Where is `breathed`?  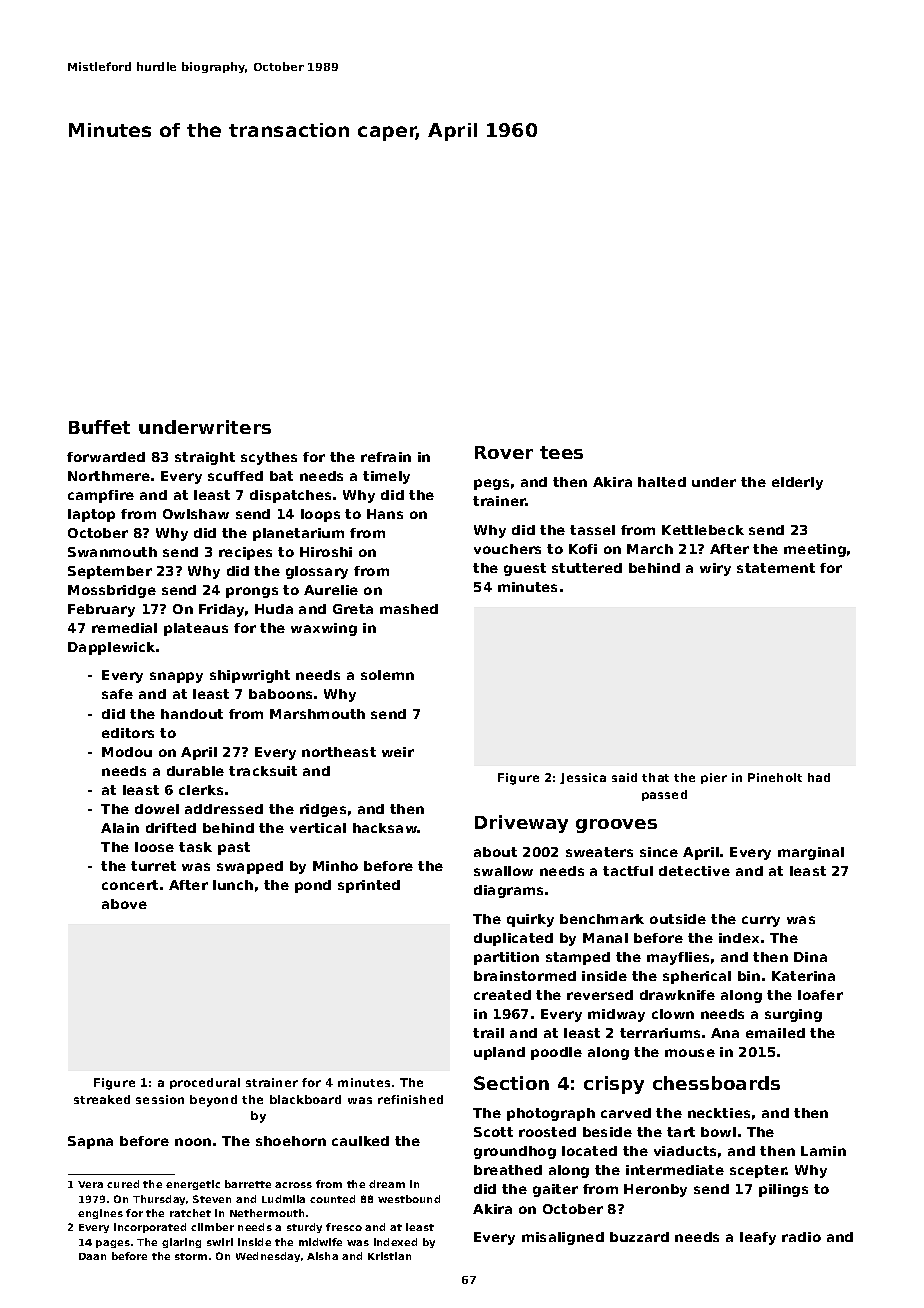 breathed is located at coordinates (508, 1170).
